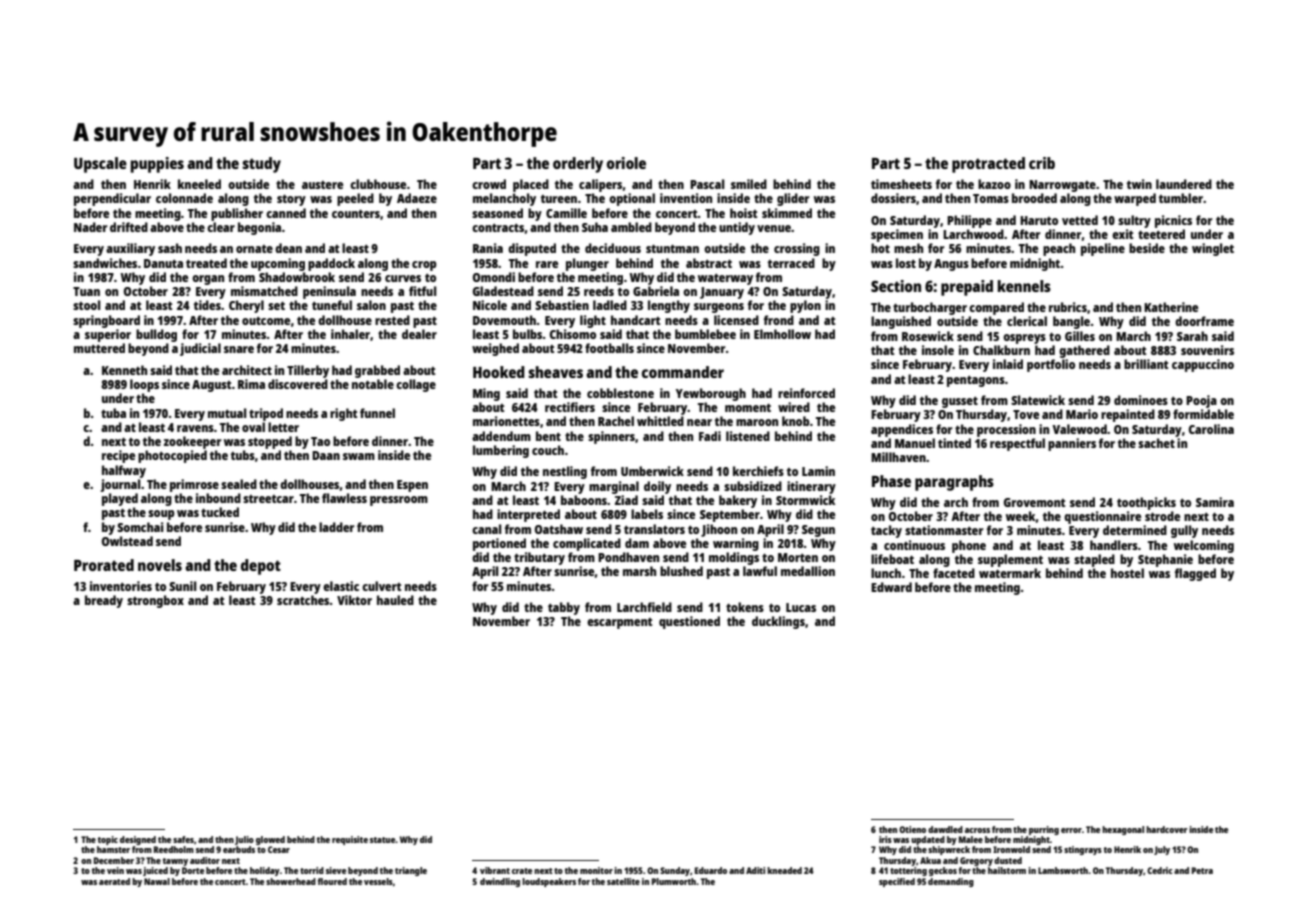 This document has width=1308, height=924. I want to click on strongbox, so click(155, 601).
